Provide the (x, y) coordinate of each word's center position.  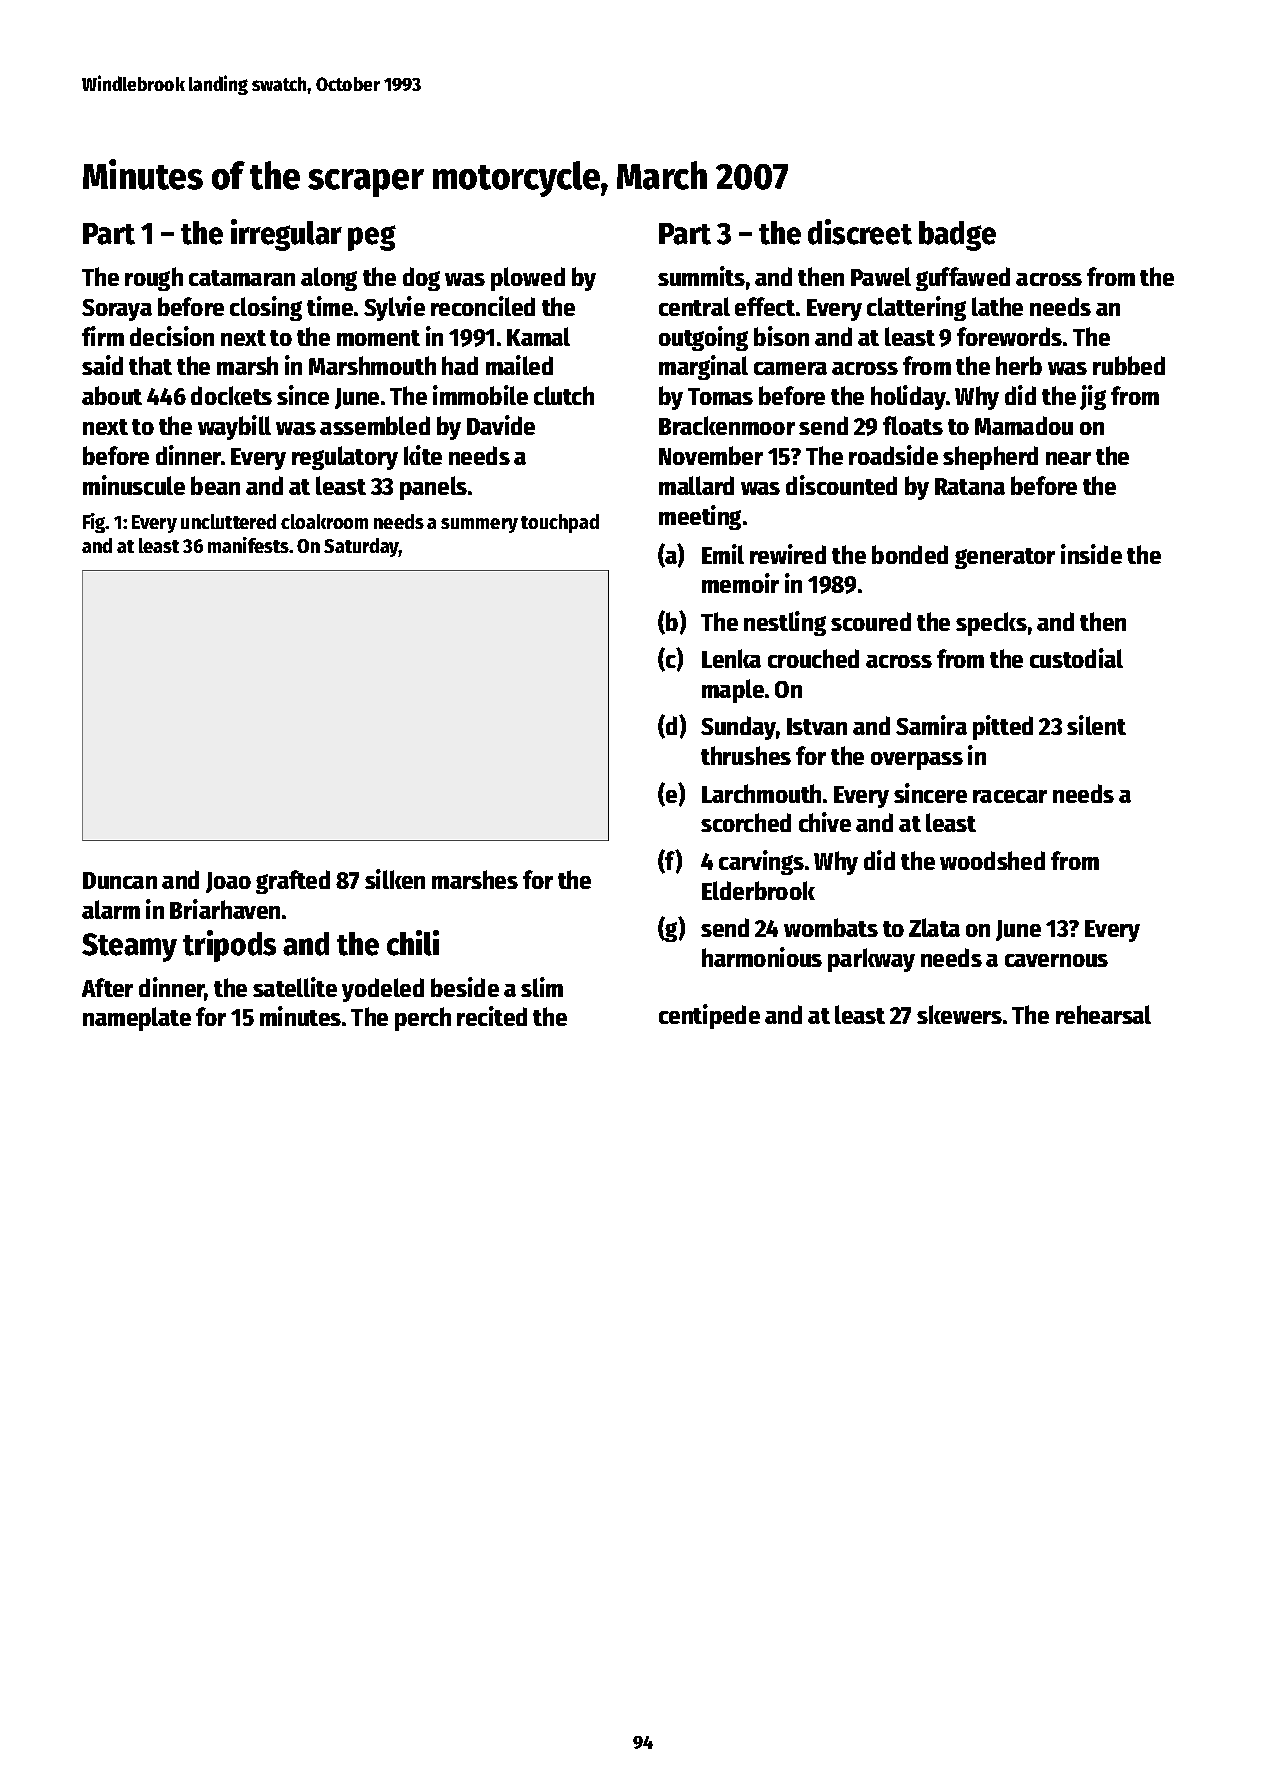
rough (154, 279)
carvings (761, 862)
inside (1091, 554)
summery (479, 525)
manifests (248, 545)
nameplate (137, 1019)
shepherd (990, 458)
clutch (564, 395)
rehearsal (1103, 1014)
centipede (709, 1016)
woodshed (992, 860)
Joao (228, 882)
